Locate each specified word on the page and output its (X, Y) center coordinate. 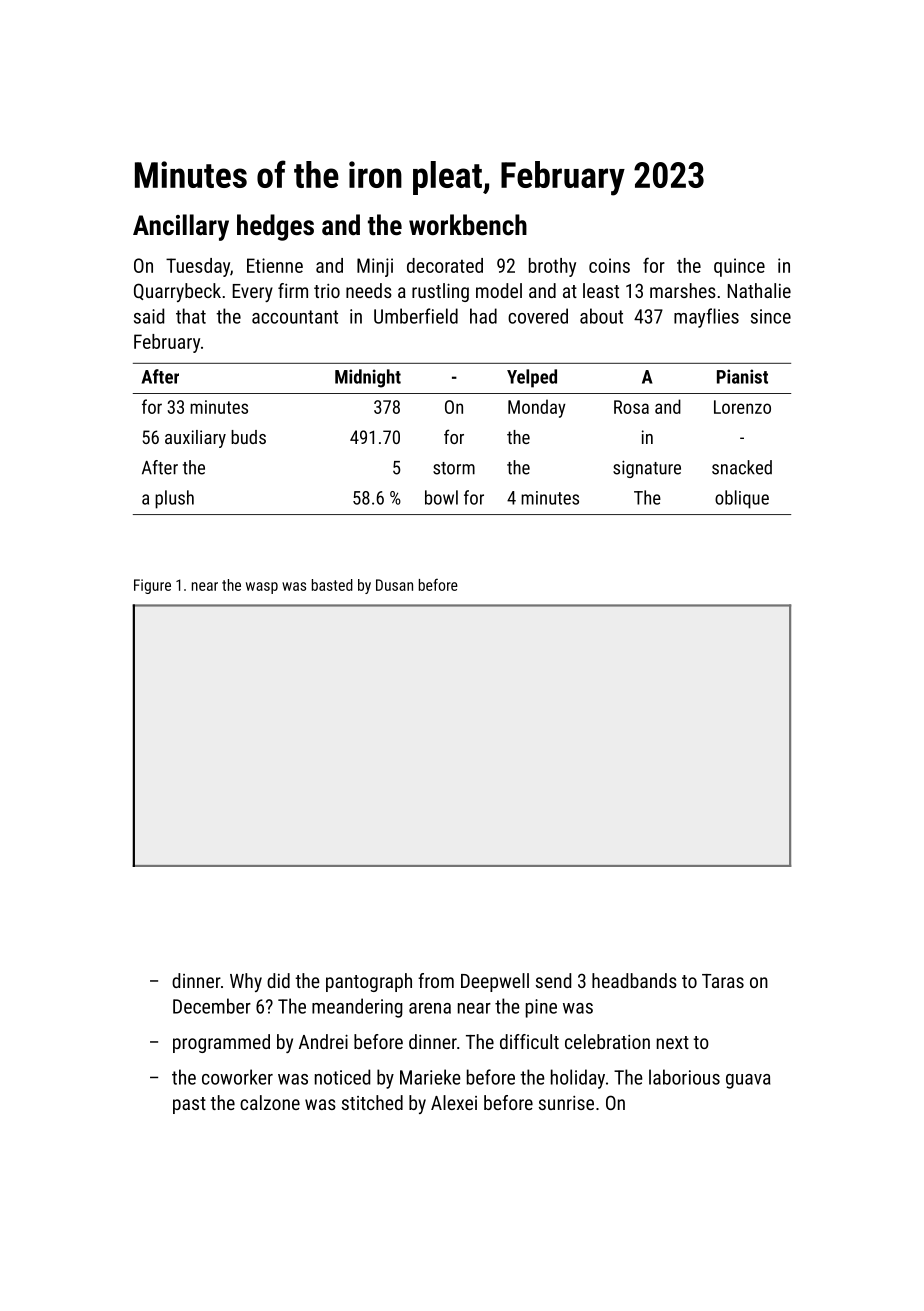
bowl (441, 497)
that (191, 316)
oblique (742, 499)
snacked (742, 467)
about (601, 316)
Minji (375, 267)
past (189, 1105)
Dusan (394, 585)
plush (174, 499)
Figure (152, 586)
